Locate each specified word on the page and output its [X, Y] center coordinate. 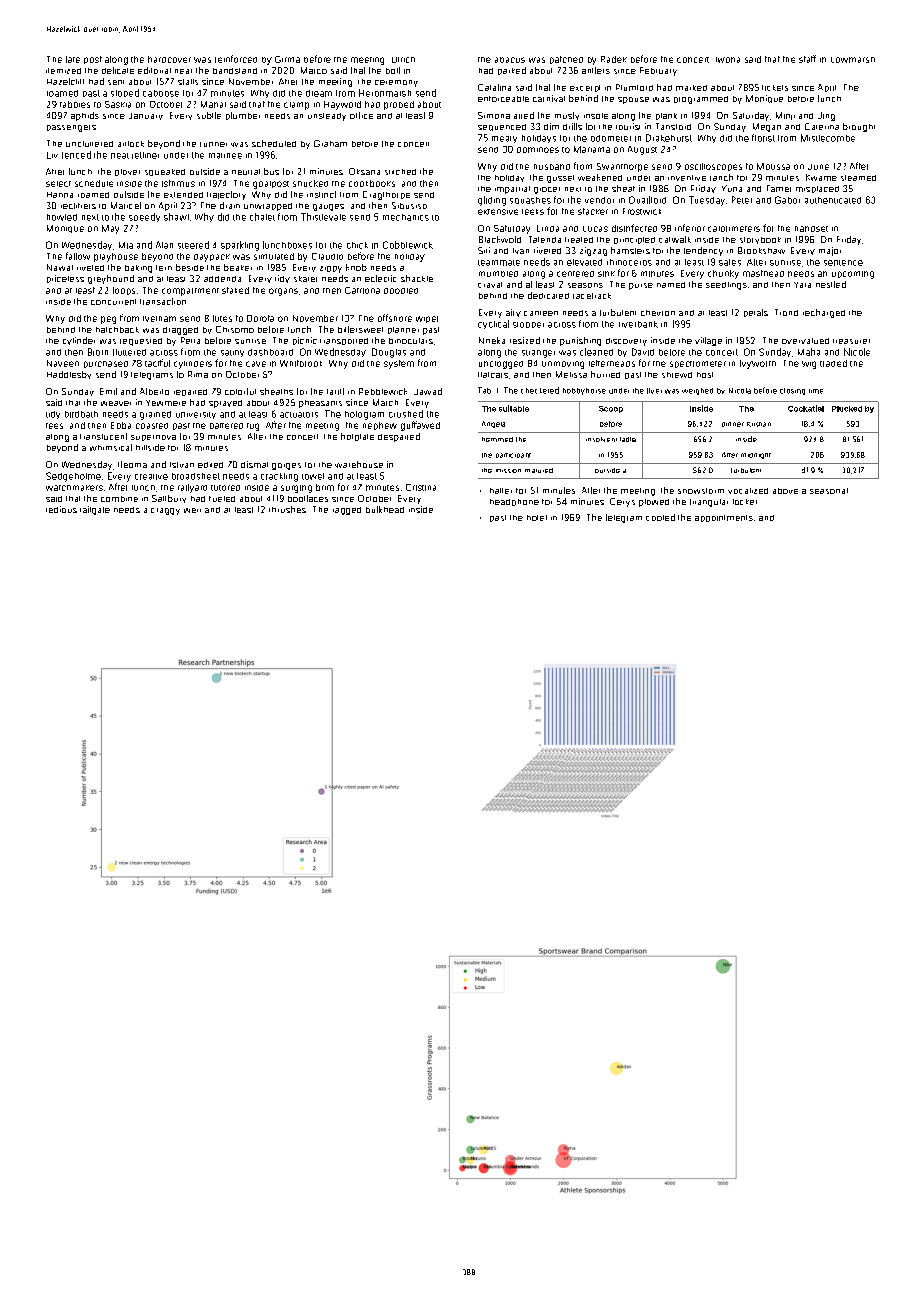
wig [809, 365]
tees [54, 426]
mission [508, 471]
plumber [243, 116]
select [58, 184]
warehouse [359, 464]
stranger [538, 354]
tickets [775, 88]
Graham [330, 143]
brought [859, 127]
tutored [225, 488]
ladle [628, 439]
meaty [504, 139]
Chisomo [235, 329]
